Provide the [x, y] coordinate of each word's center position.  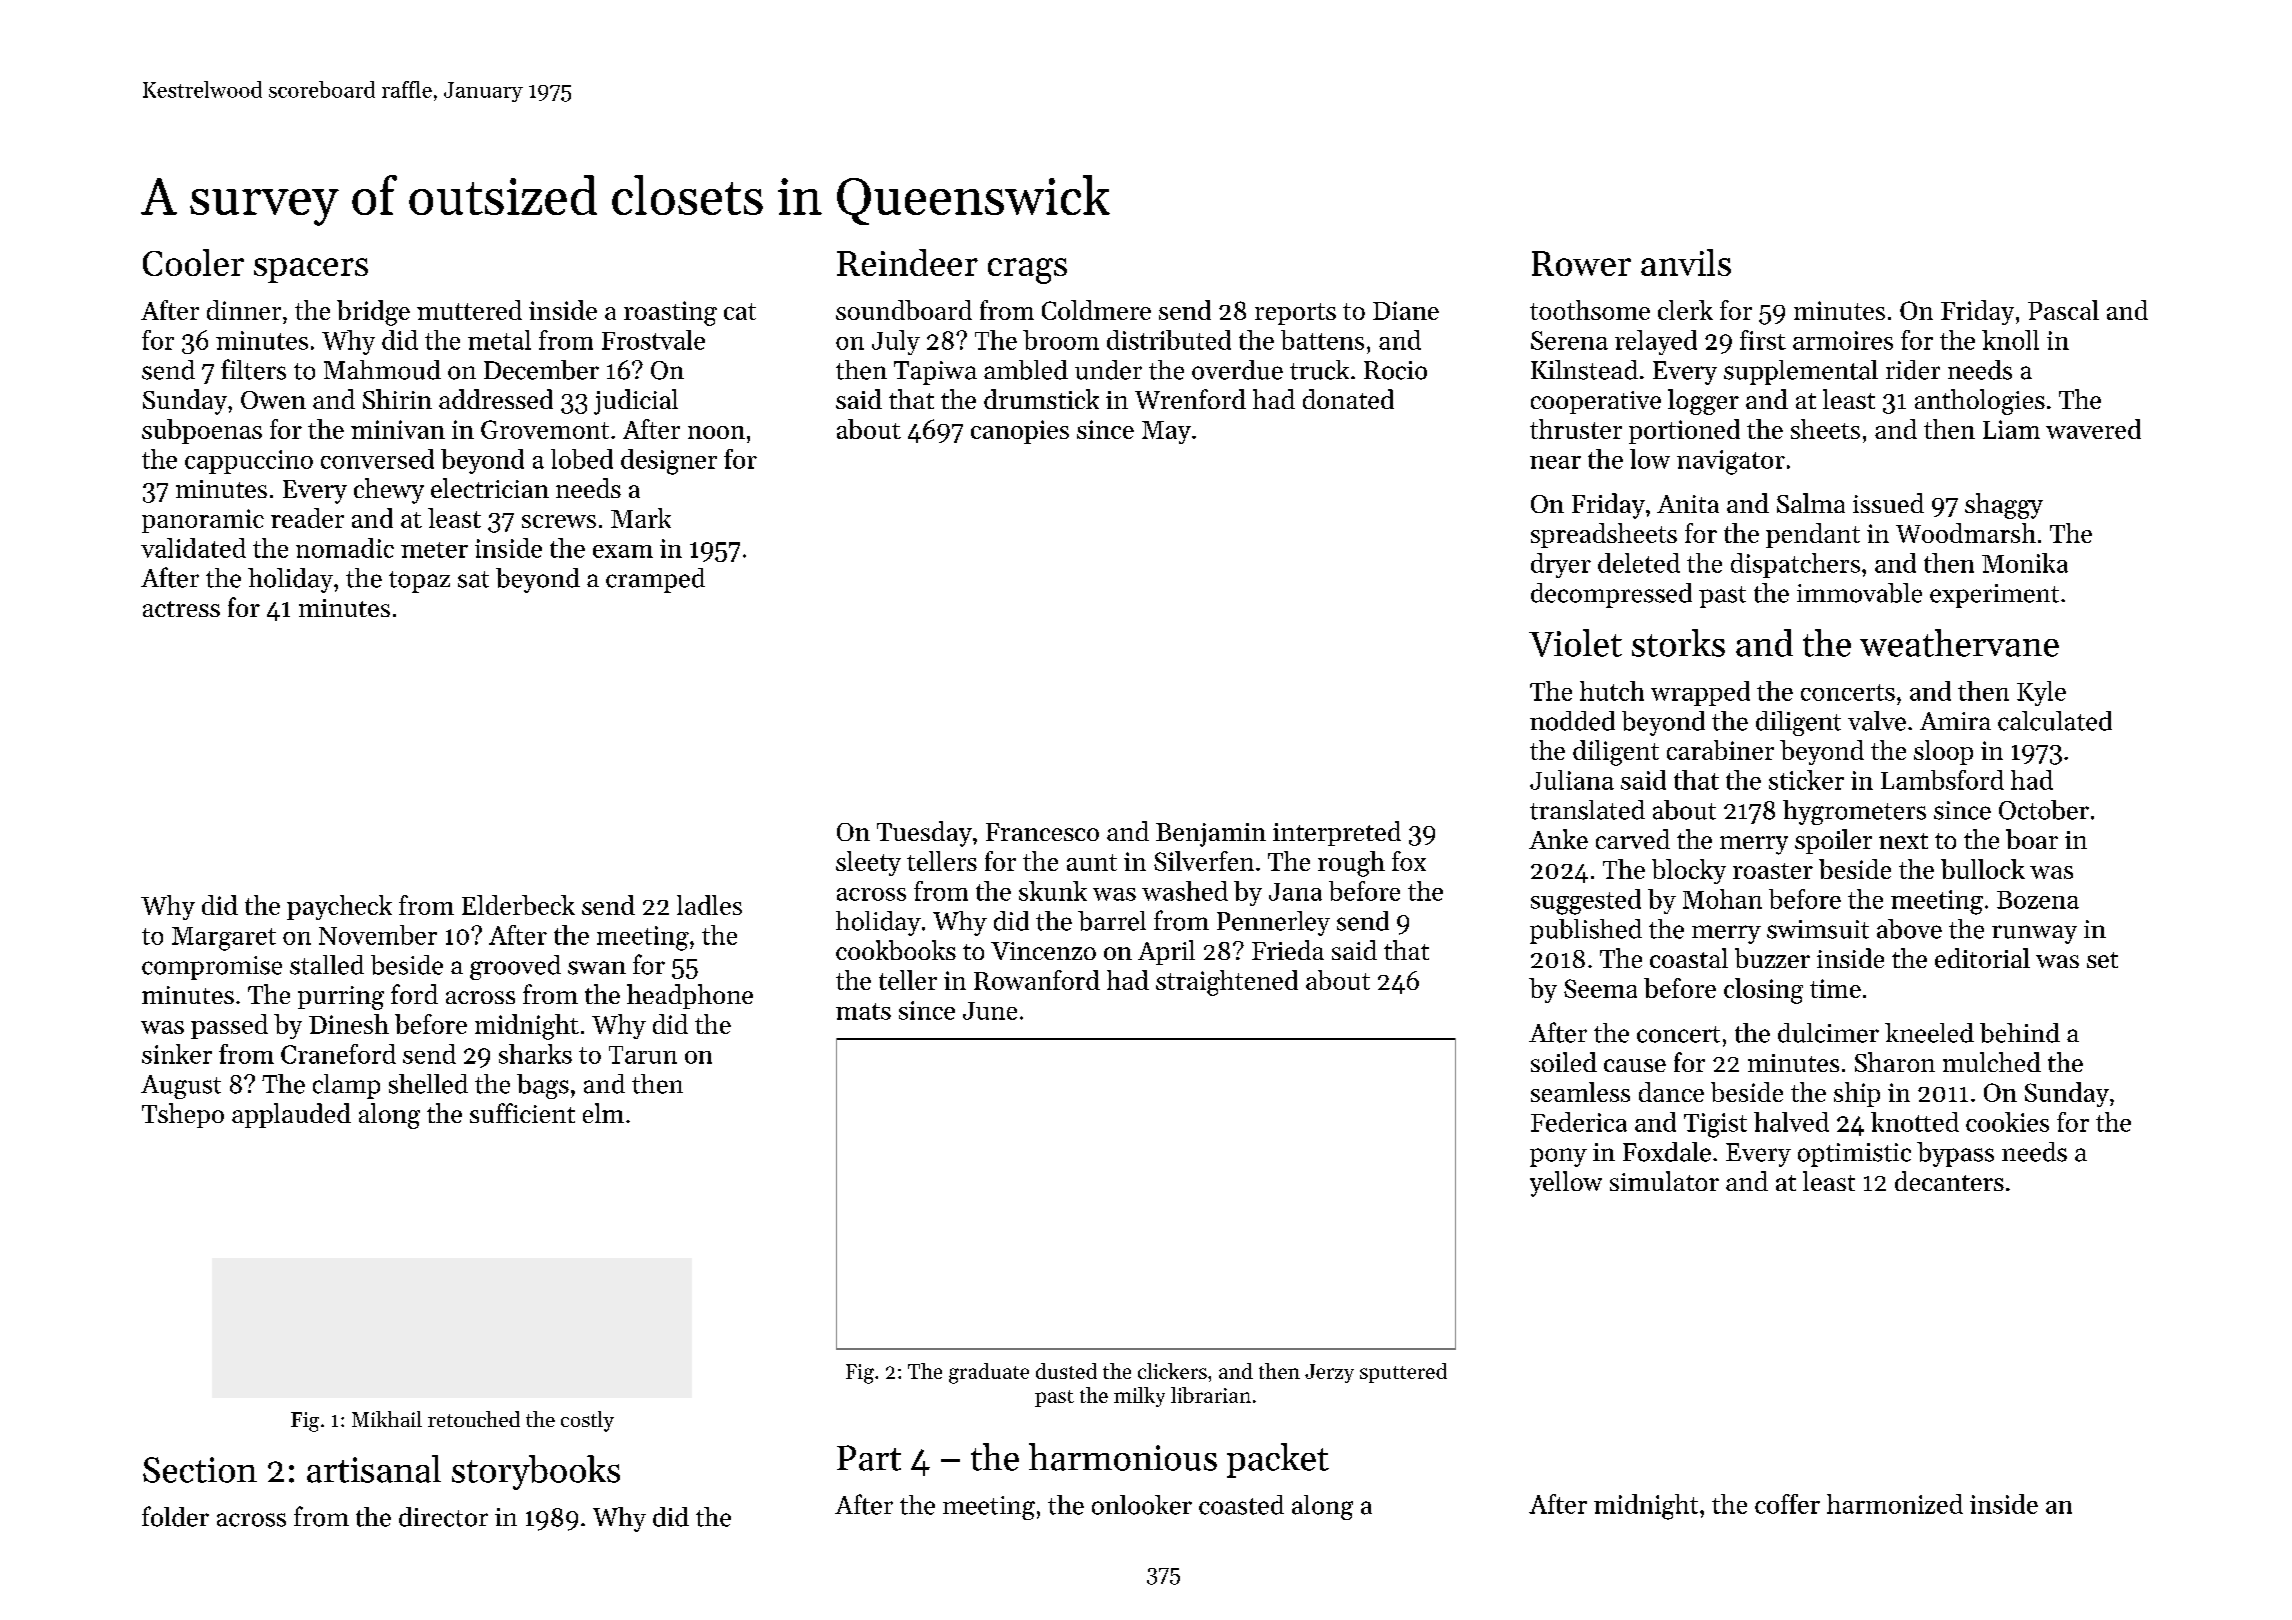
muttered [469, 310]
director [443, 1517]
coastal [1689, 958]
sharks [535, 1054]
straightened [1227, 983]
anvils [1686, 262]
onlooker [1142, 1505]
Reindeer [907, 262]
